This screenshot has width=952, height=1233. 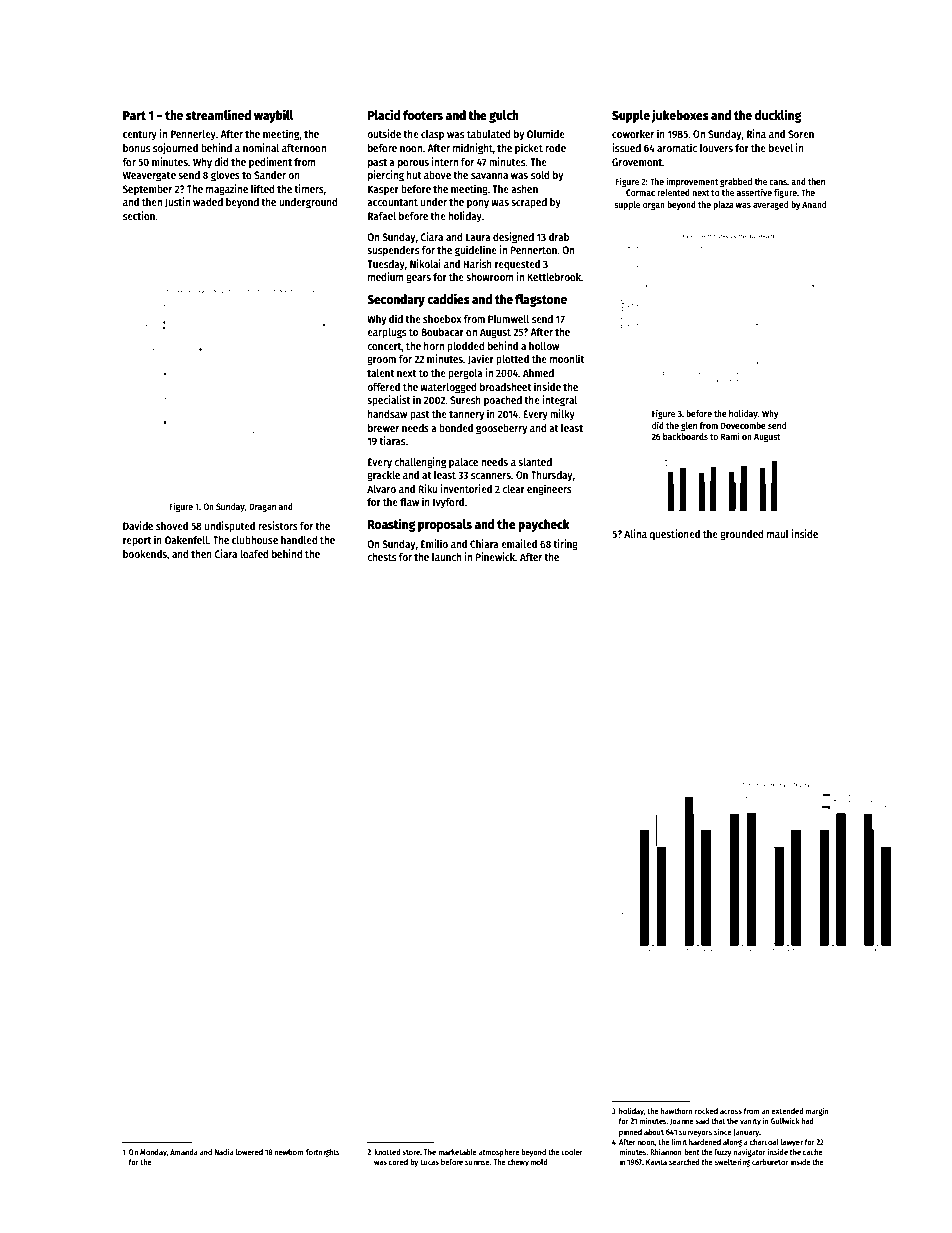 I want to click on hollow, so click(x=544, y=346).
